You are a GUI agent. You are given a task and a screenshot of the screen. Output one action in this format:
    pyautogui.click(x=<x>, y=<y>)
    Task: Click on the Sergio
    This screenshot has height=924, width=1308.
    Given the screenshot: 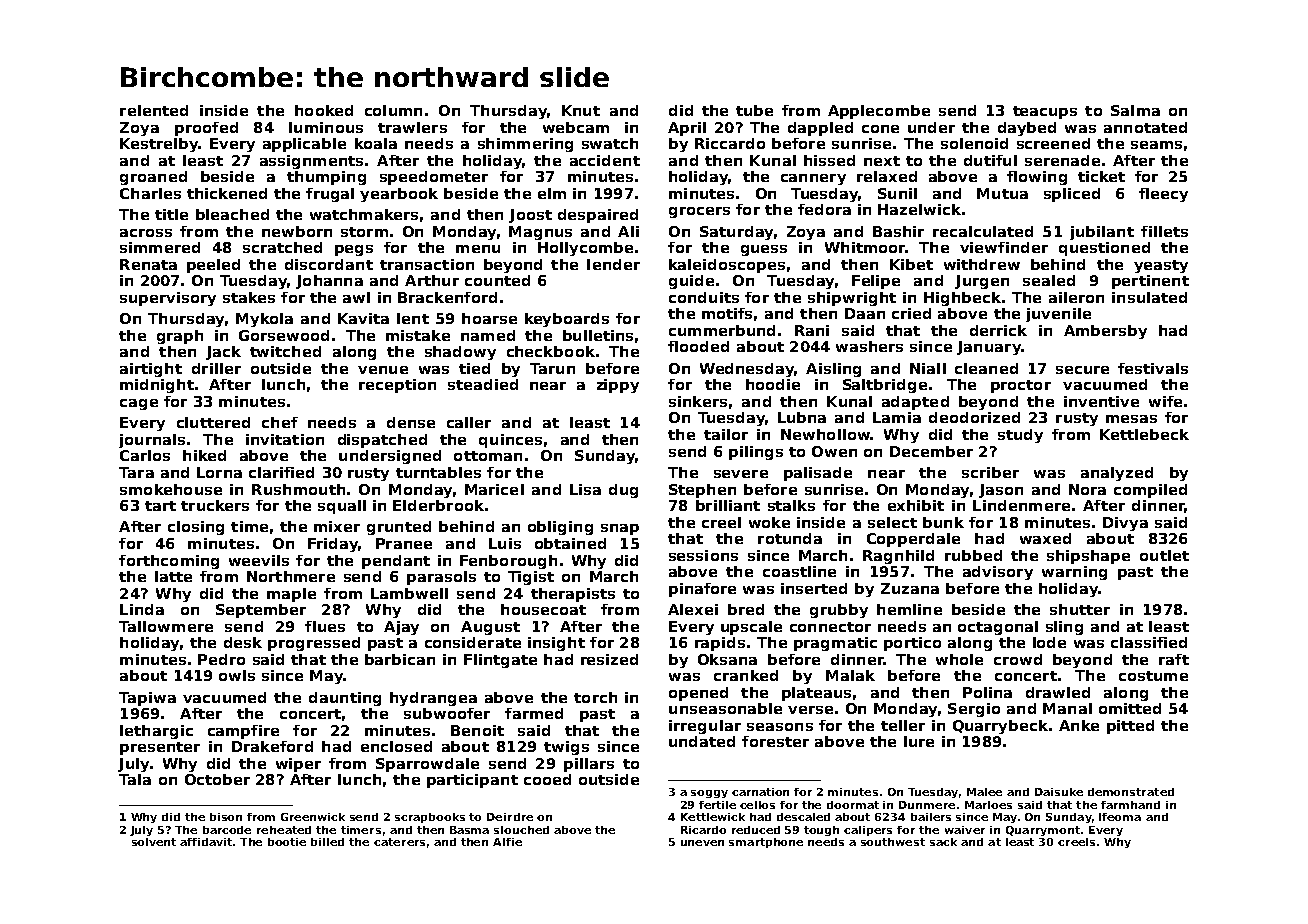 What is the action you would take?
    pyautogui.click(x=974, y=710)
